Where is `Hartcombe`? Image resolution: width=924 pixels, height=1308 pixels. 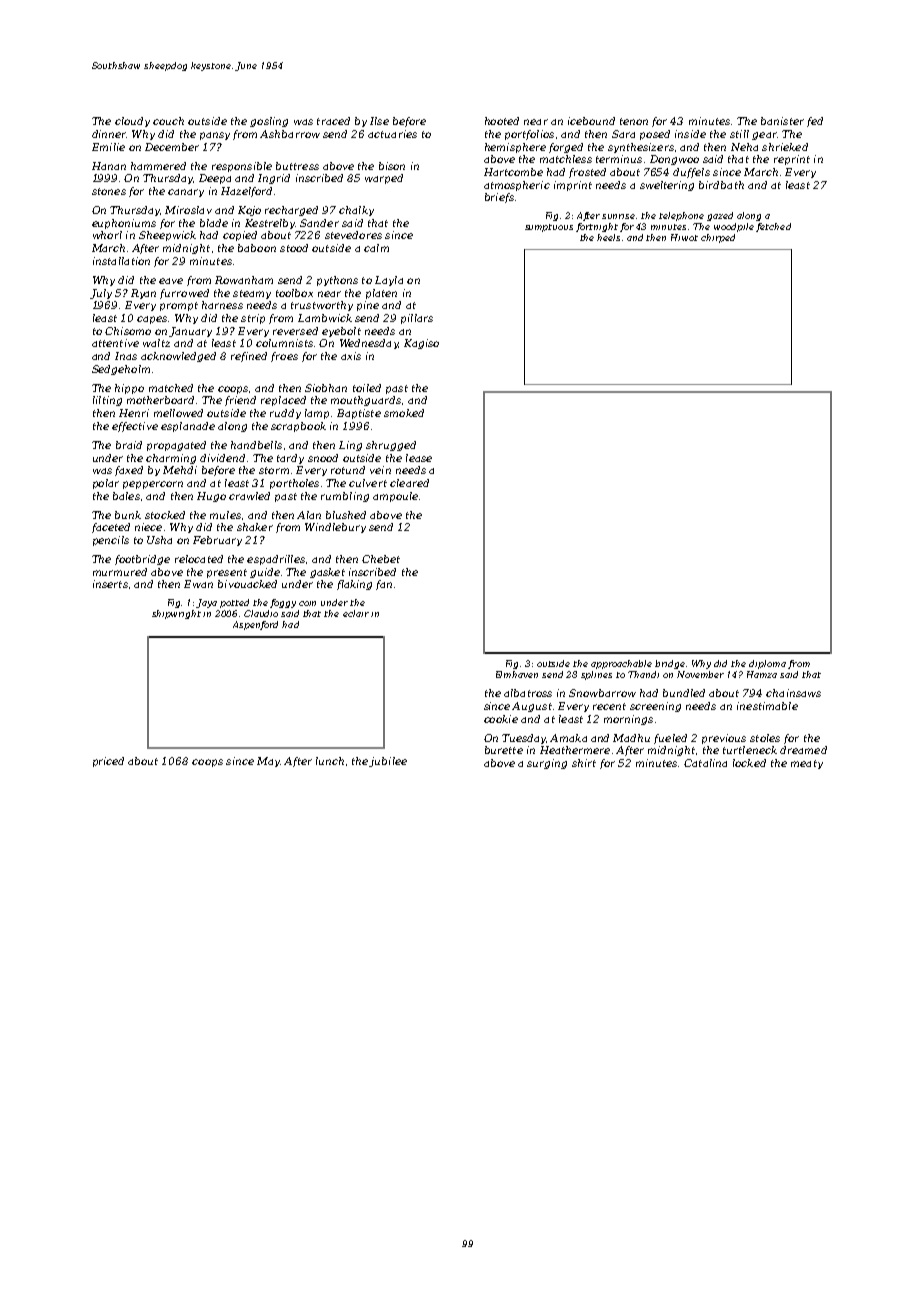 Hartcombe is located at coordinates (513, 172).
